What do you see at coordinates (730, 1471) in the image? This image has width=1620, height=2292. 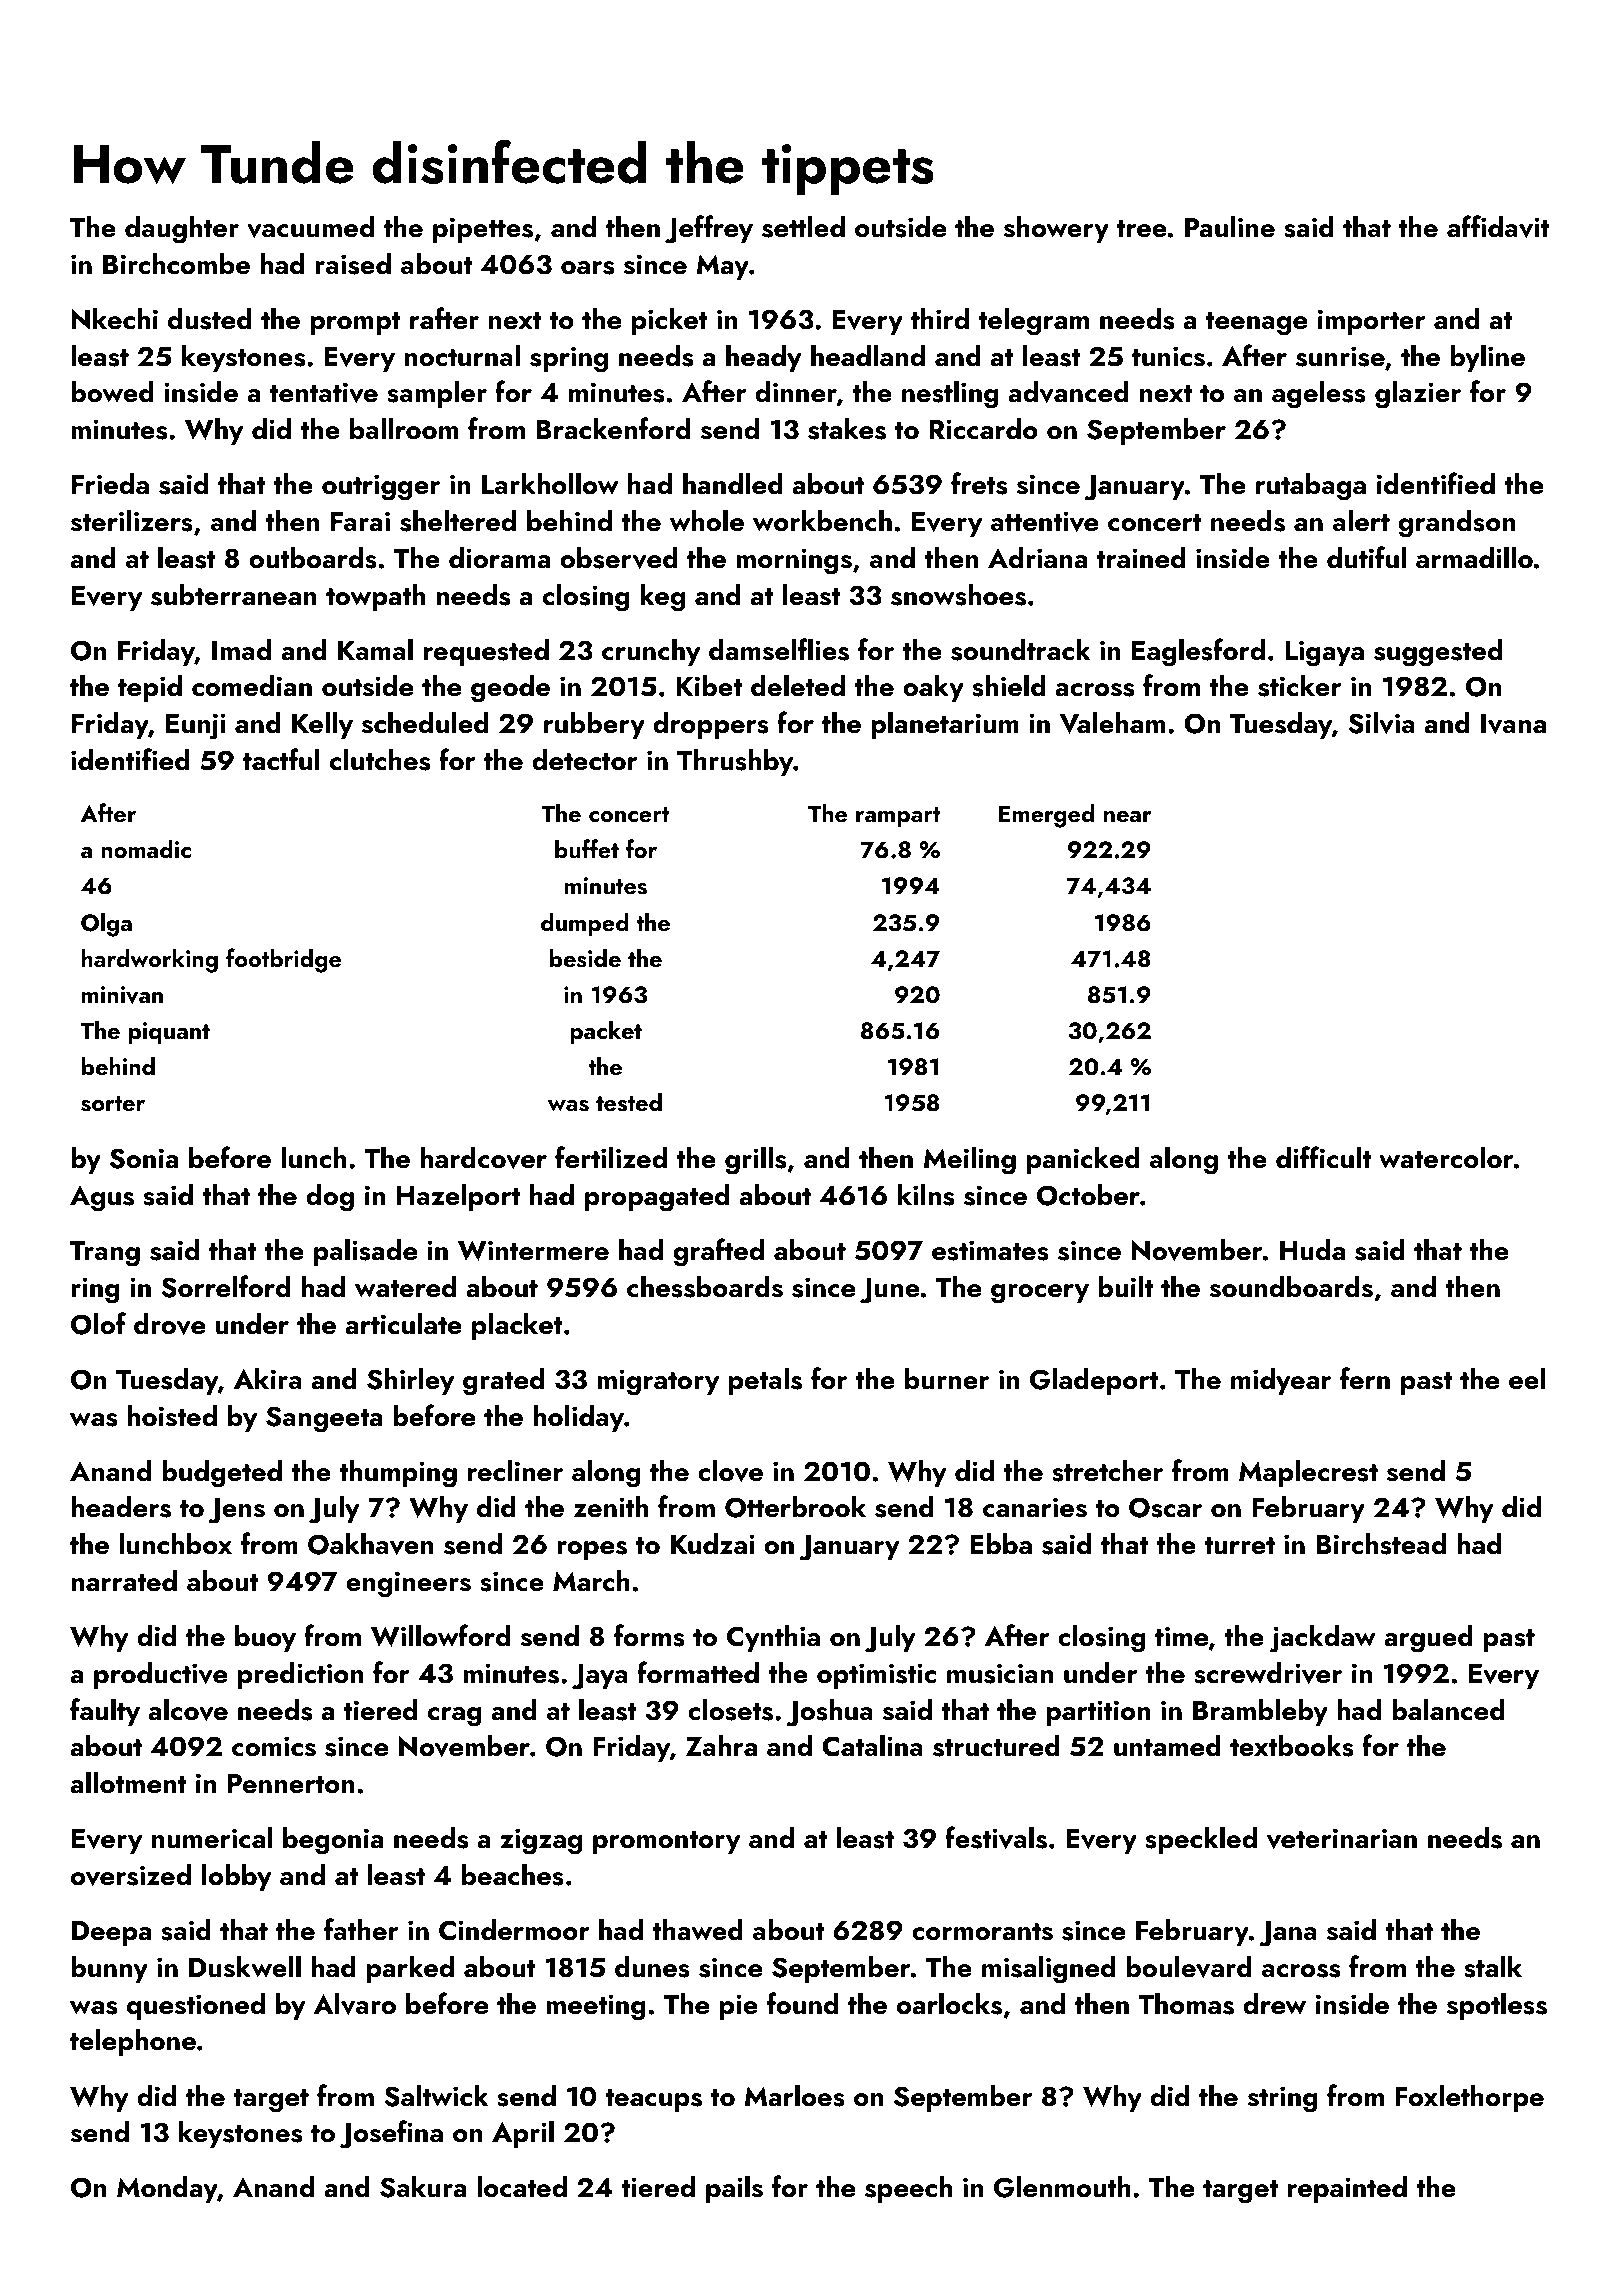 I see `clove` at bounding box center [730, 1471].
